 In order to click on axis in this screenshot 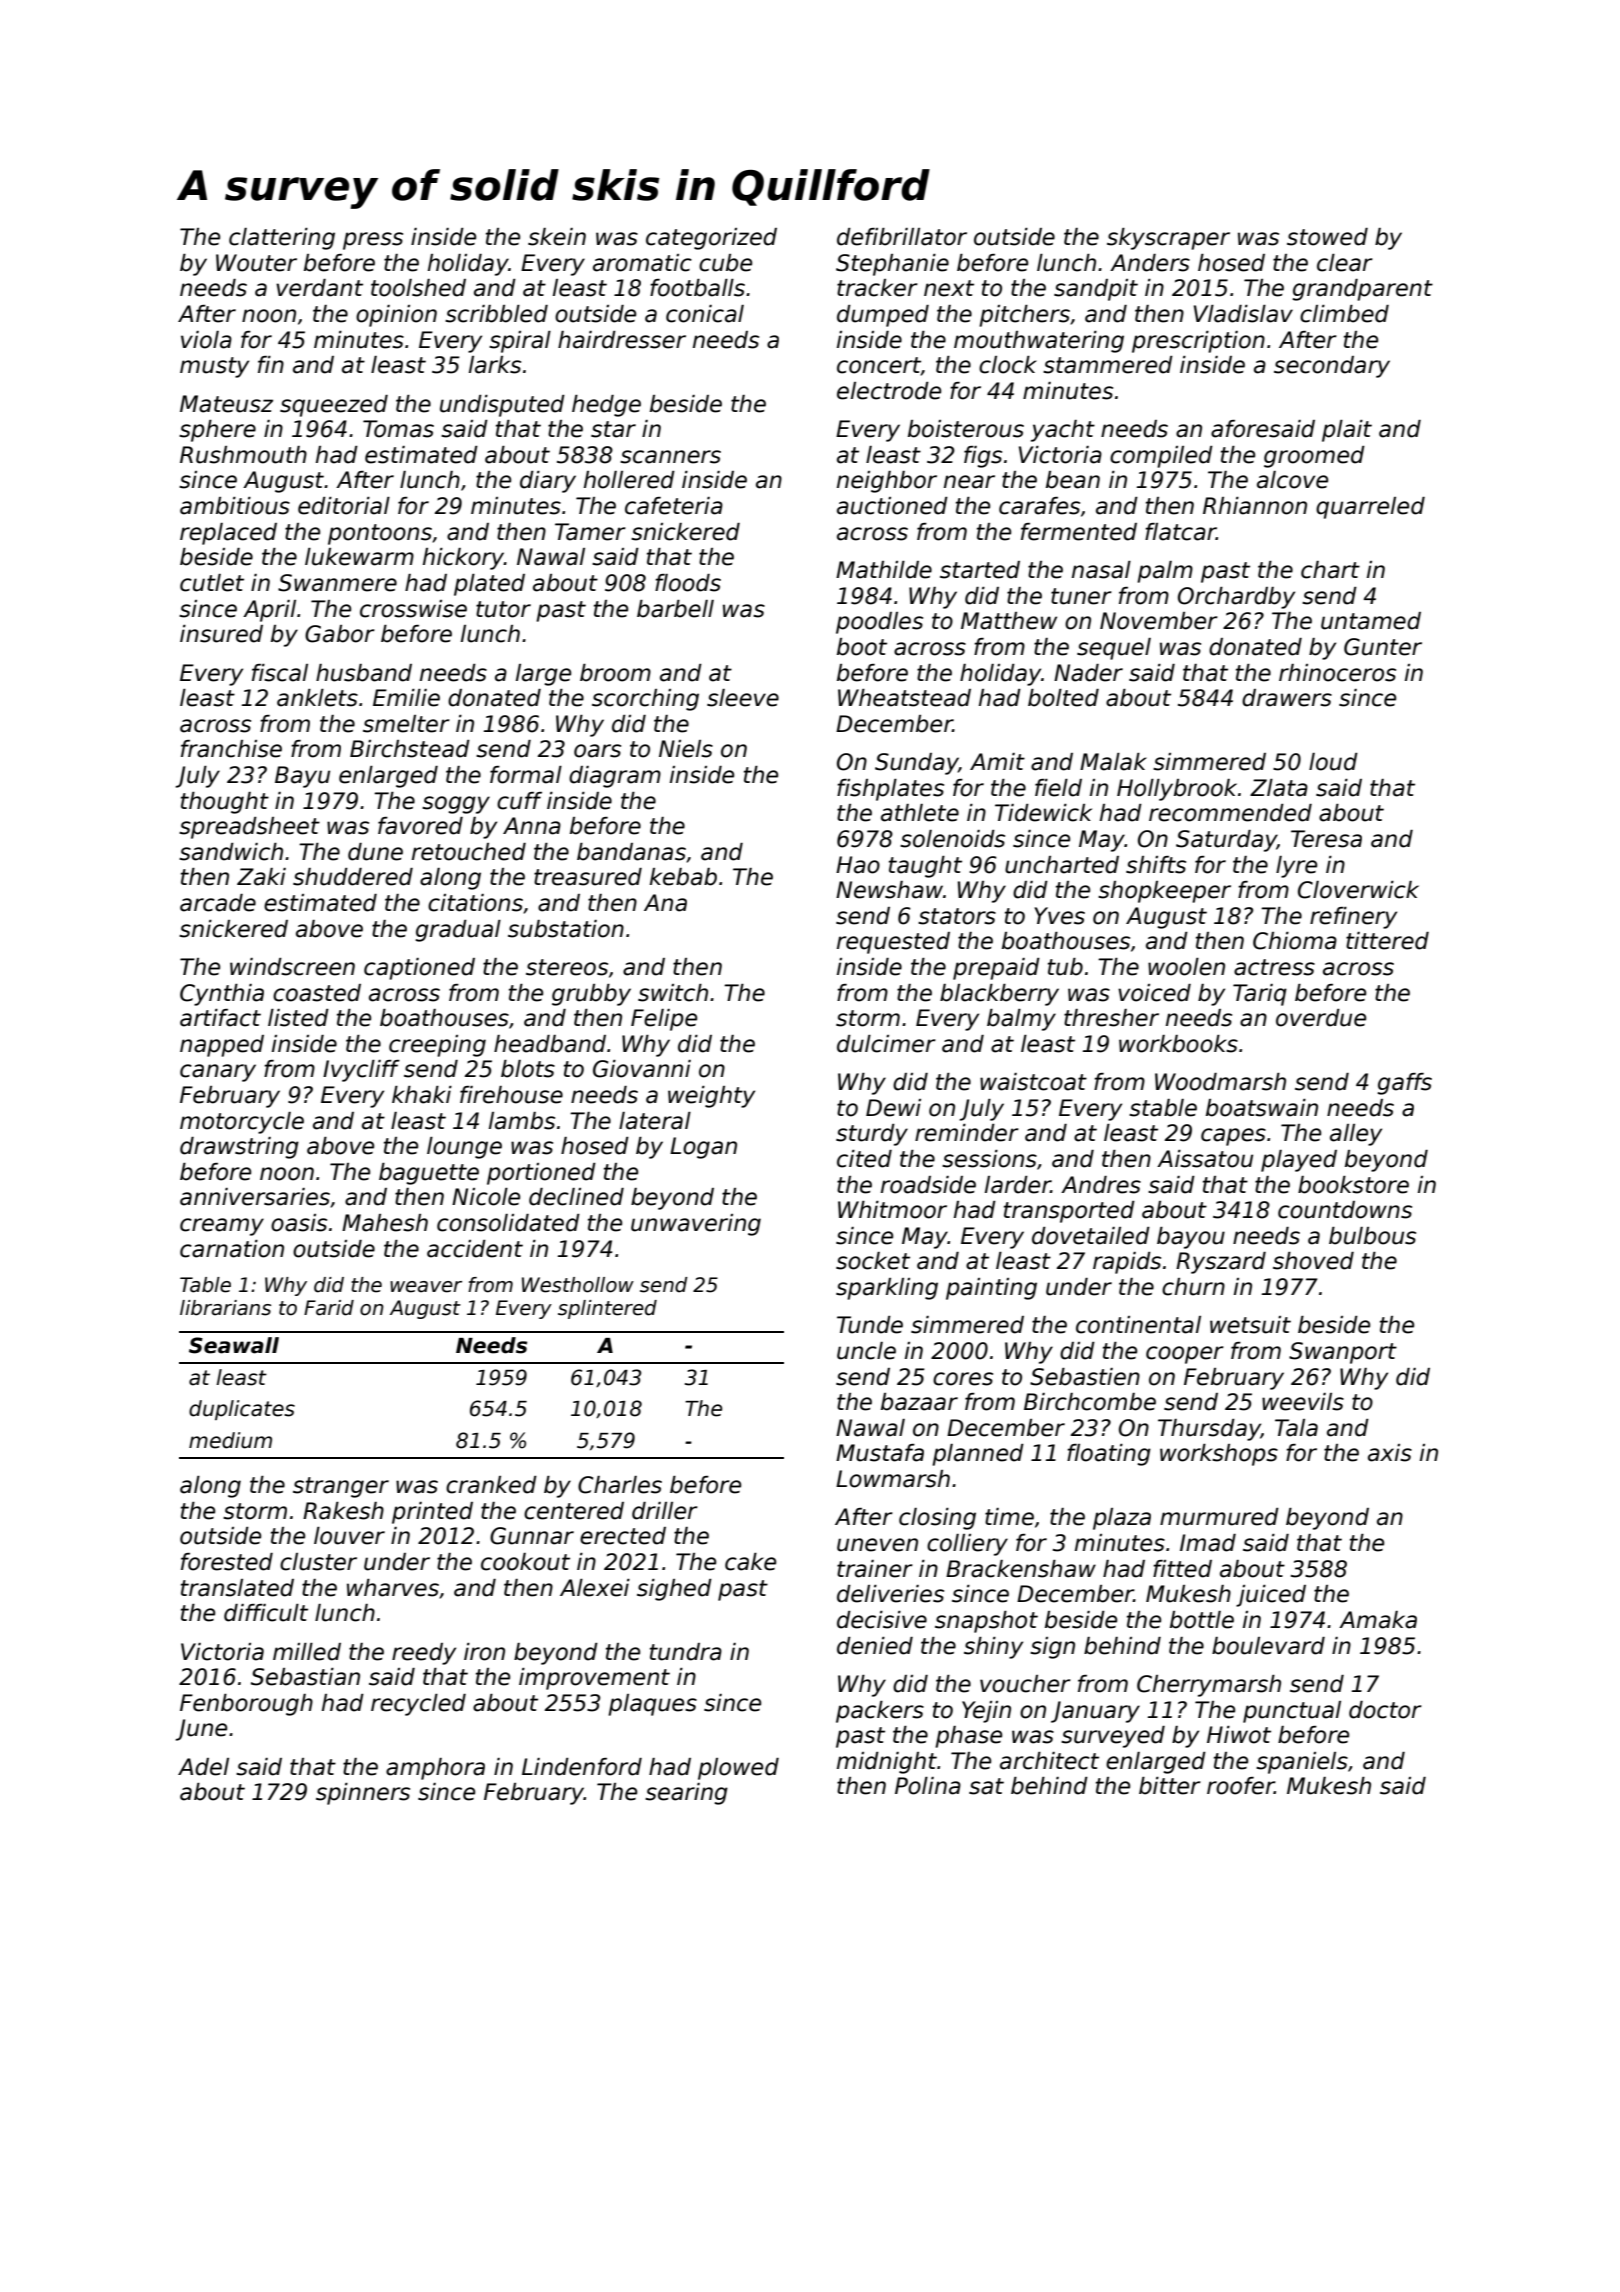, I will do `click(1390, 1453)`.
